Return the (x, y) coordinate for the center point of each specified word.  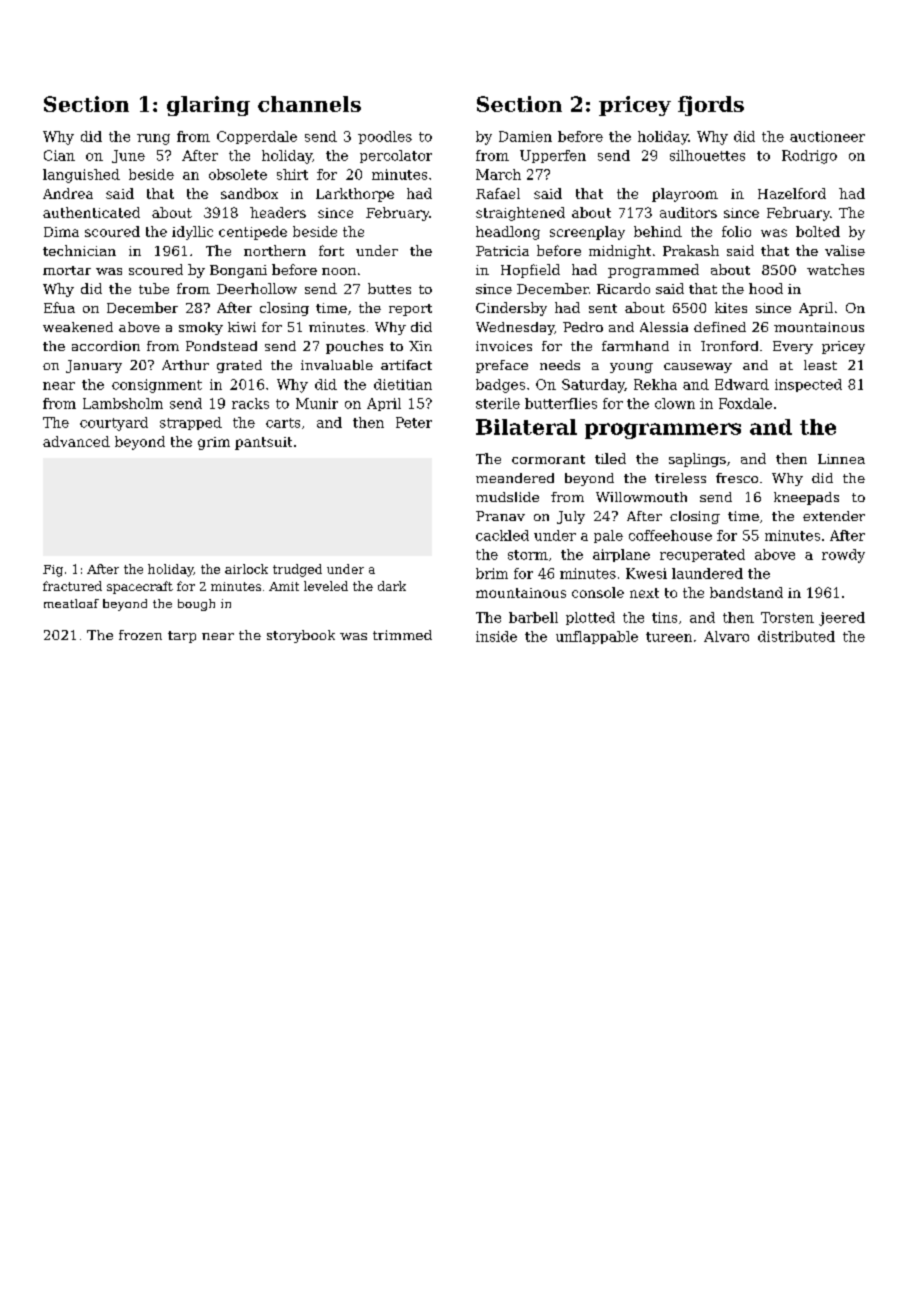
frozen (140, 635)
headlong (508, 233)
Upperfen (553, 156)
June (128, 156)
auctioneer (827, 136)
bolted (818, 231)
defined (720, 327)
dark (392, 586)
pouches (354, 347)
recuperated (702, 555)
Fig (53, 571)
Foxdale (745, 403)
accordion (106, 346)
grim (214, 443)
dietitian (403, 384)
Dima (61, 232)
